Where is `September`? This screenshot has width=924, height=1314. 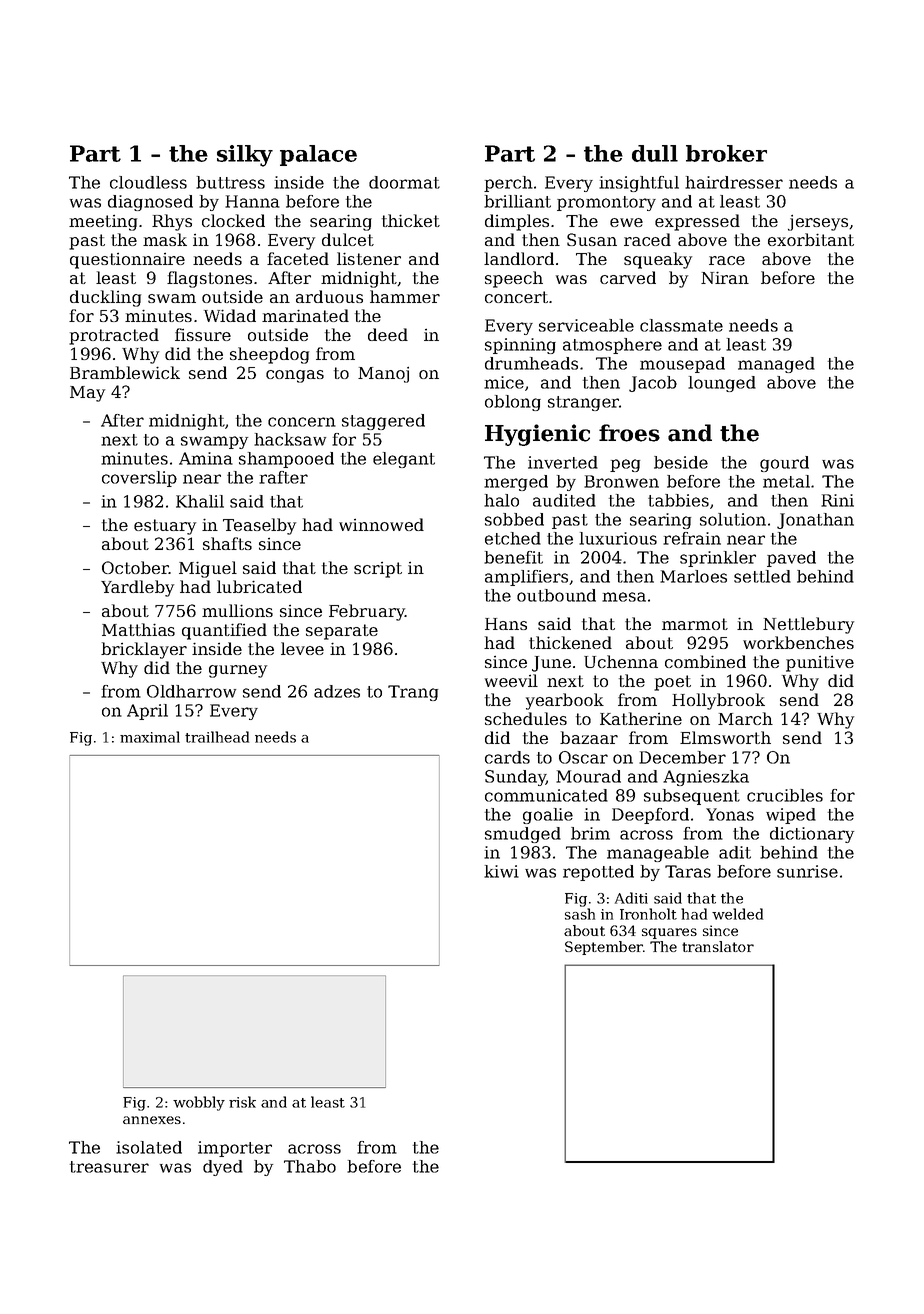
September is located at coordinates (604, 948).
